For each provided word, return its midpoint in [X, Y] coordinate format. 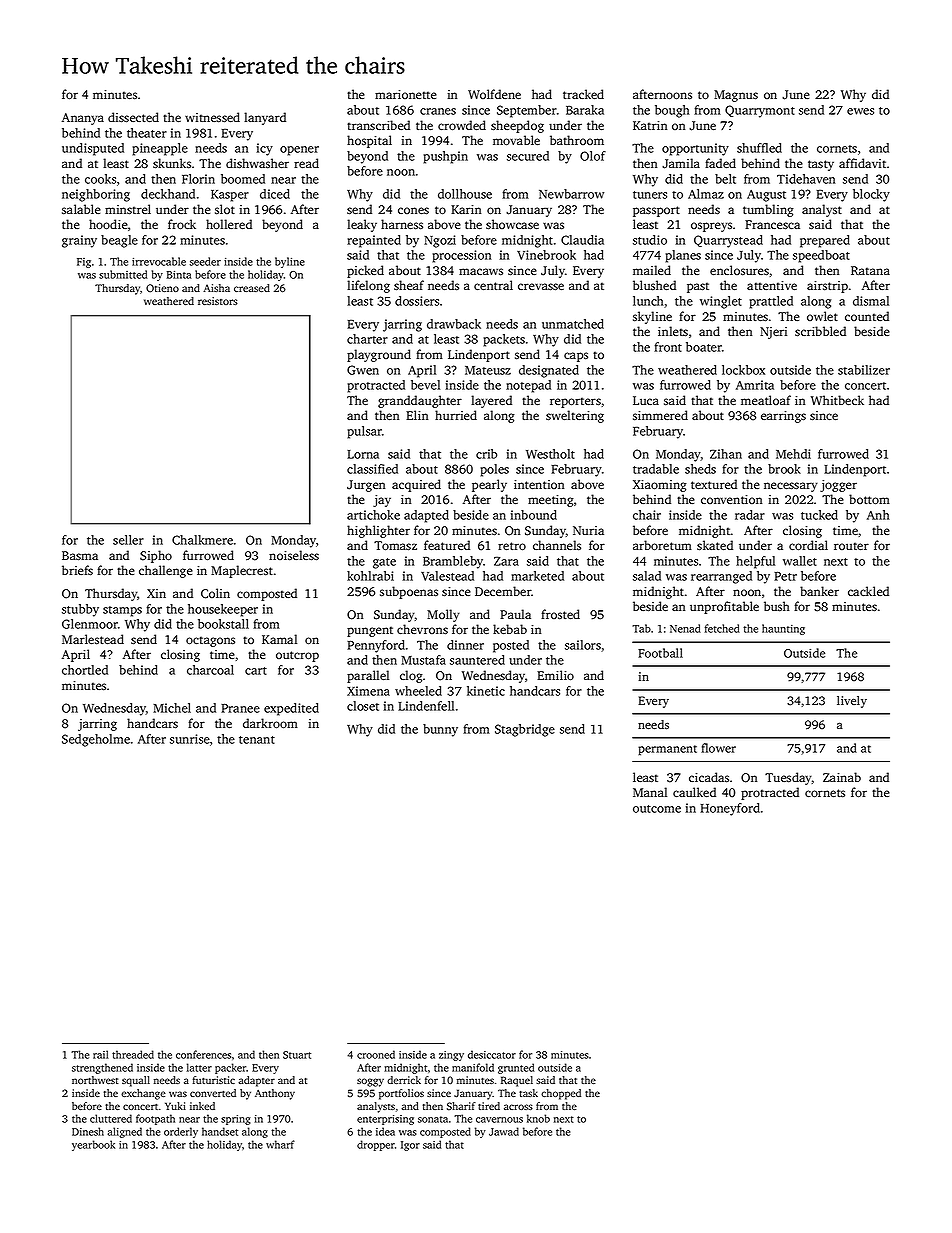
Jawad [504, 1131]
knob [538, 1118]
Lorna [363, 454]
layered [491, 401]
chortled [85, 670]
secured [528, 156]
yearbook [93, 1145]
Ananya [83, 119]
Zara [506, 561]
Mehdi [793, 454]
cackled [868, 591]
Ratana [870, 270]
